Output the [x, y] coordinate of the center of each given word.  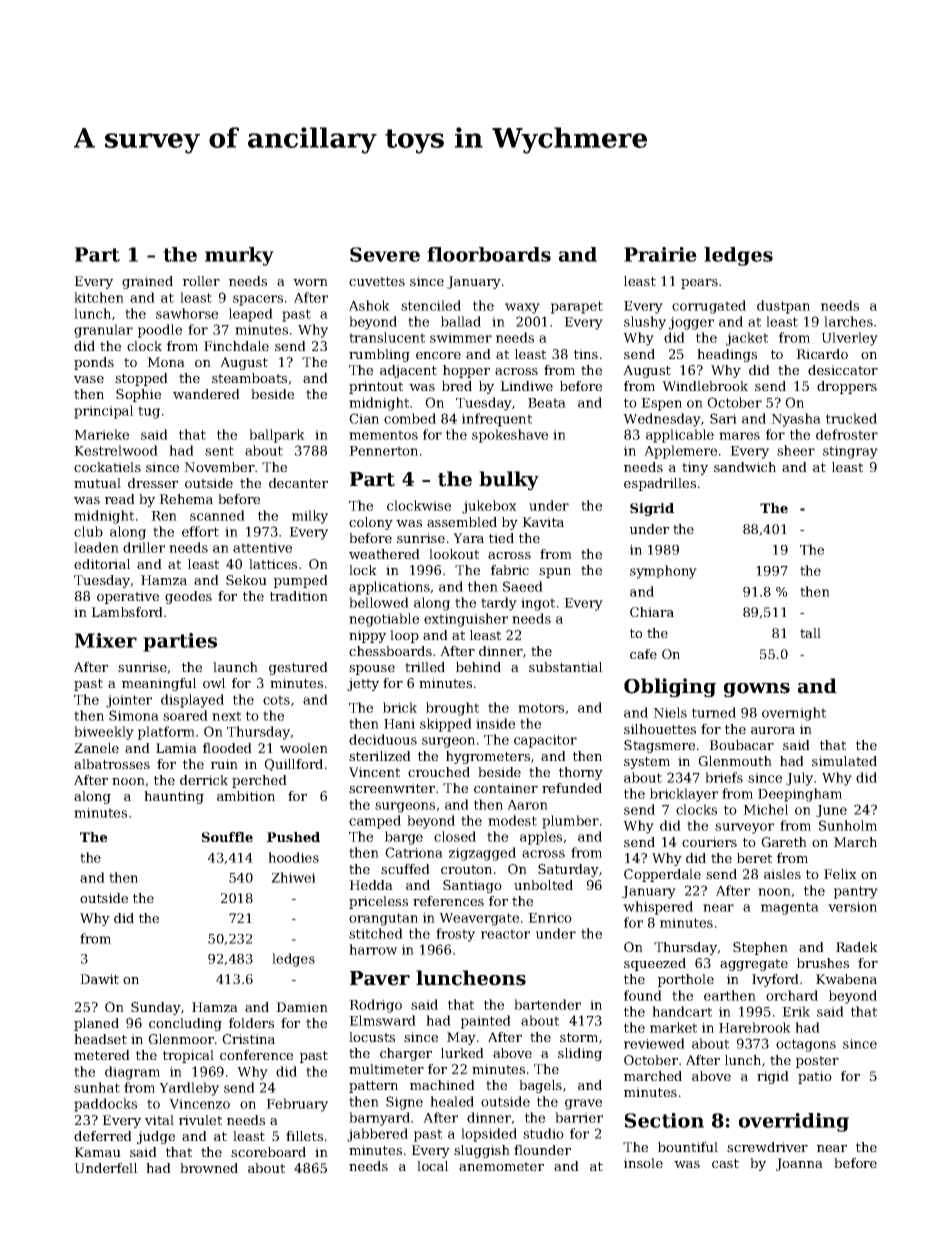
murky [239, 256]
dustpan [783, 307]
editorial [102, 564]
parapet [577, 307]
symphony [663, 572]
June [831, 811]
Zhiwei [293, 877]
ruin [224, 764]
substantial [566, 667]
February [297, 1105]
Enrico [550, 918]
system [647, 763]
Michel [766, 809]
